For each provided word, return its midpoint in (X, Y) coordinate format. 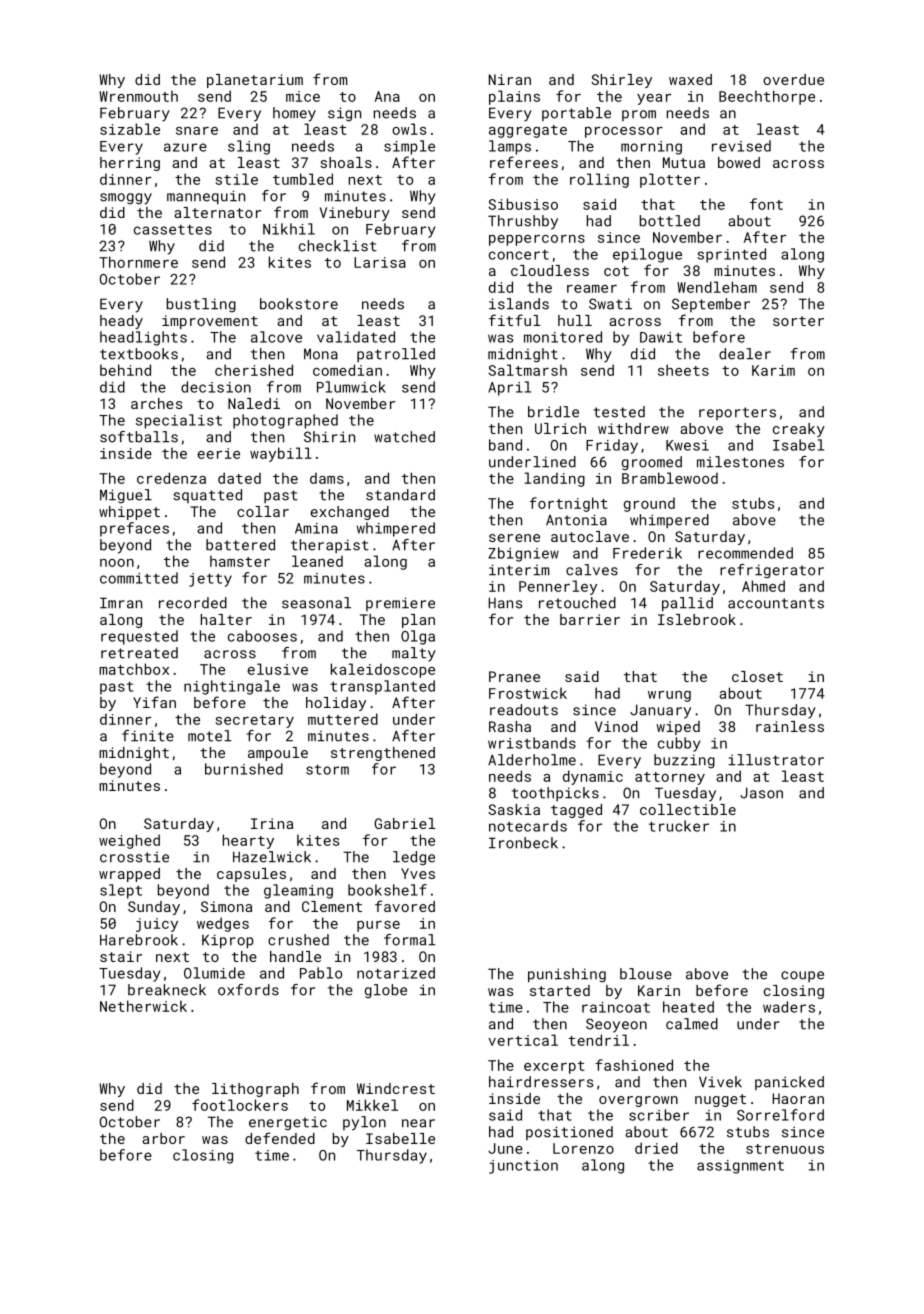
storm (327, 770)
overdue (793, 79)
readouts (524, 710)
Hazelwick (272, 857)
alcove (276, 337)
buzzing (684, 761)
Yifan (154, 702)
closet (757, 676)
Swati (610, 304)
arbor (163, 1138)
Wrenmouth (138, 96)
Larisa (380, 262)
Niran (510, 79)
